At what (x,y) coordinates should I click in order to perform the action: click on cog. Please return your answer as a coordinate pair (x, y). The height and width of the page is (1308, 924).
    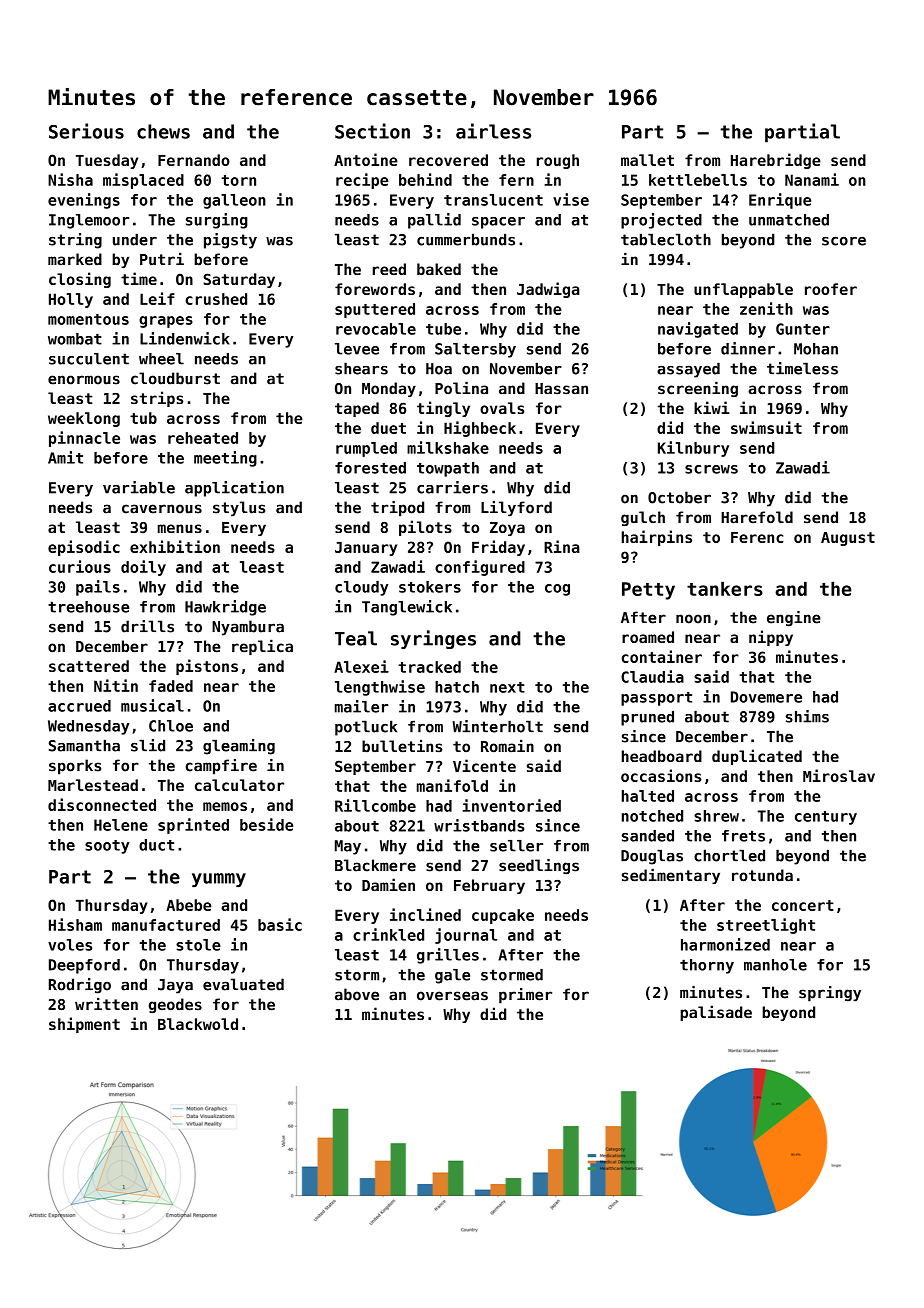
    Looking at the image, I should click on (557, 590).
